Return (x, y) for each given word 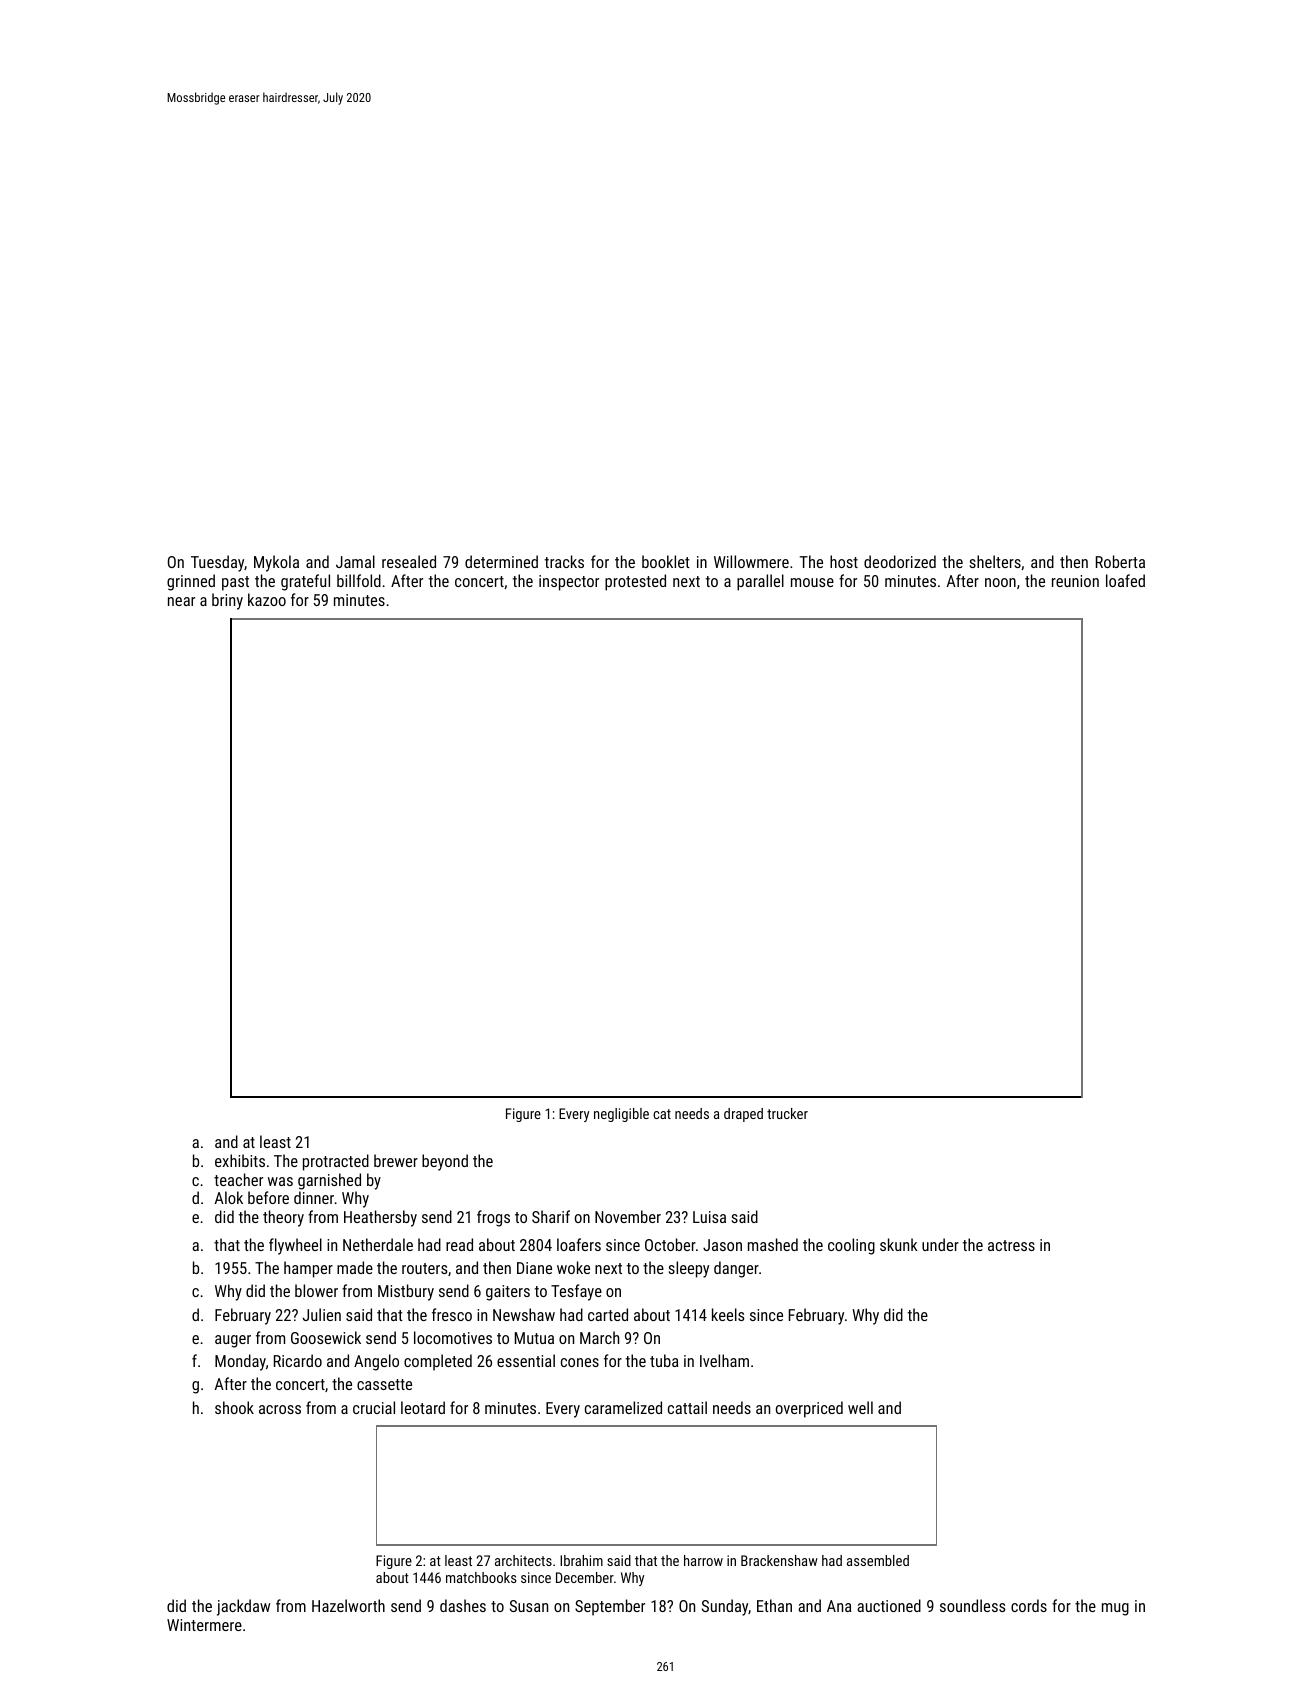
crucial (374, 1407)
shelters (995, 561)
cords (1029, 1605)
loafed (1125, 580)
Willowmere (751, 561)
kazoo (267, 599)
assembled (878, 1560)
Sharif (551, 1216)
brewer (396, 1160)
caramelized (623, 1407)
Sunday (725, 1607)
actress (1011, 1245)
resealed (409, 561)
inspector (569, 583)
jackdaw (243, 1607)
